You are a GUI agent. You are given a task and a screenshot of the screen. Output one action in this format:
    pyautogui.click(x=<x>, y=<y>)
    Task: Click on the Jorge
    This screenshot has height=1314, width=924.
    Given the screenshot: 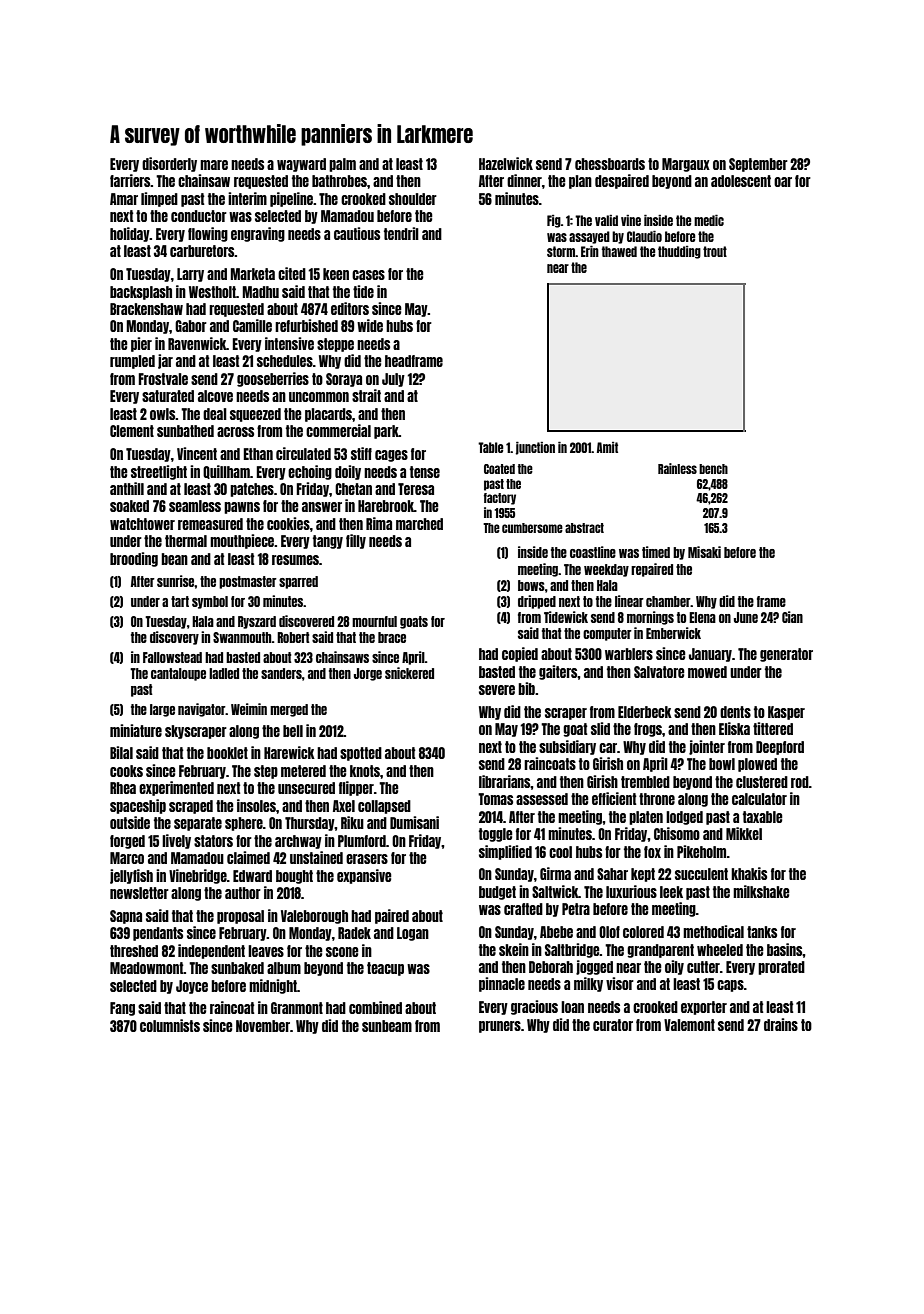 What is the action you would take?
    pyautogui.click(x=368, y=674)
